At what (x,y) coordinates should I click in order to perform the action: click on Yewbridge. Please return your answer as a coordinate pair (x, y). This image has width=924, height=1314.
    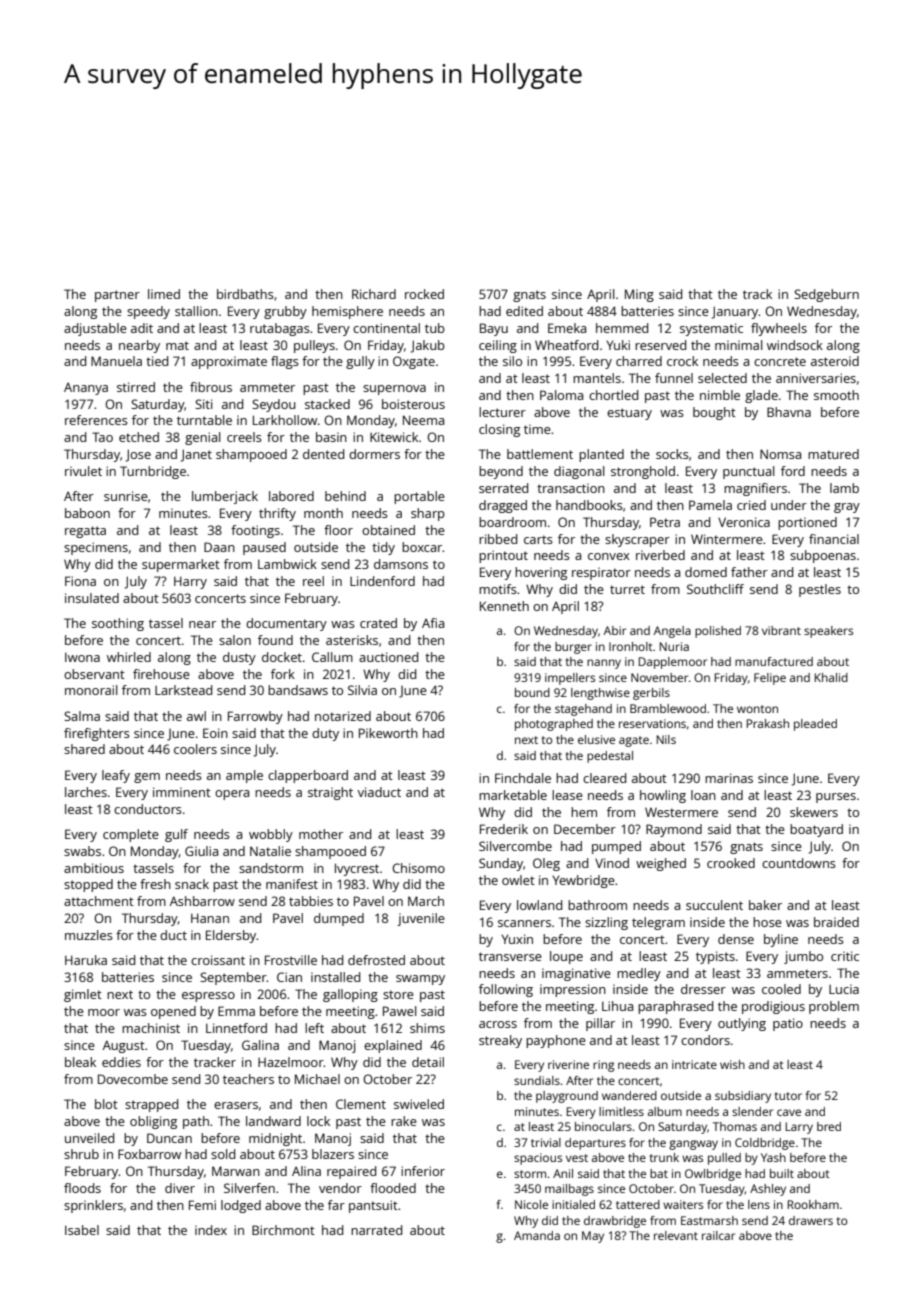
    Looking at the image, I should click on (583, 881).
